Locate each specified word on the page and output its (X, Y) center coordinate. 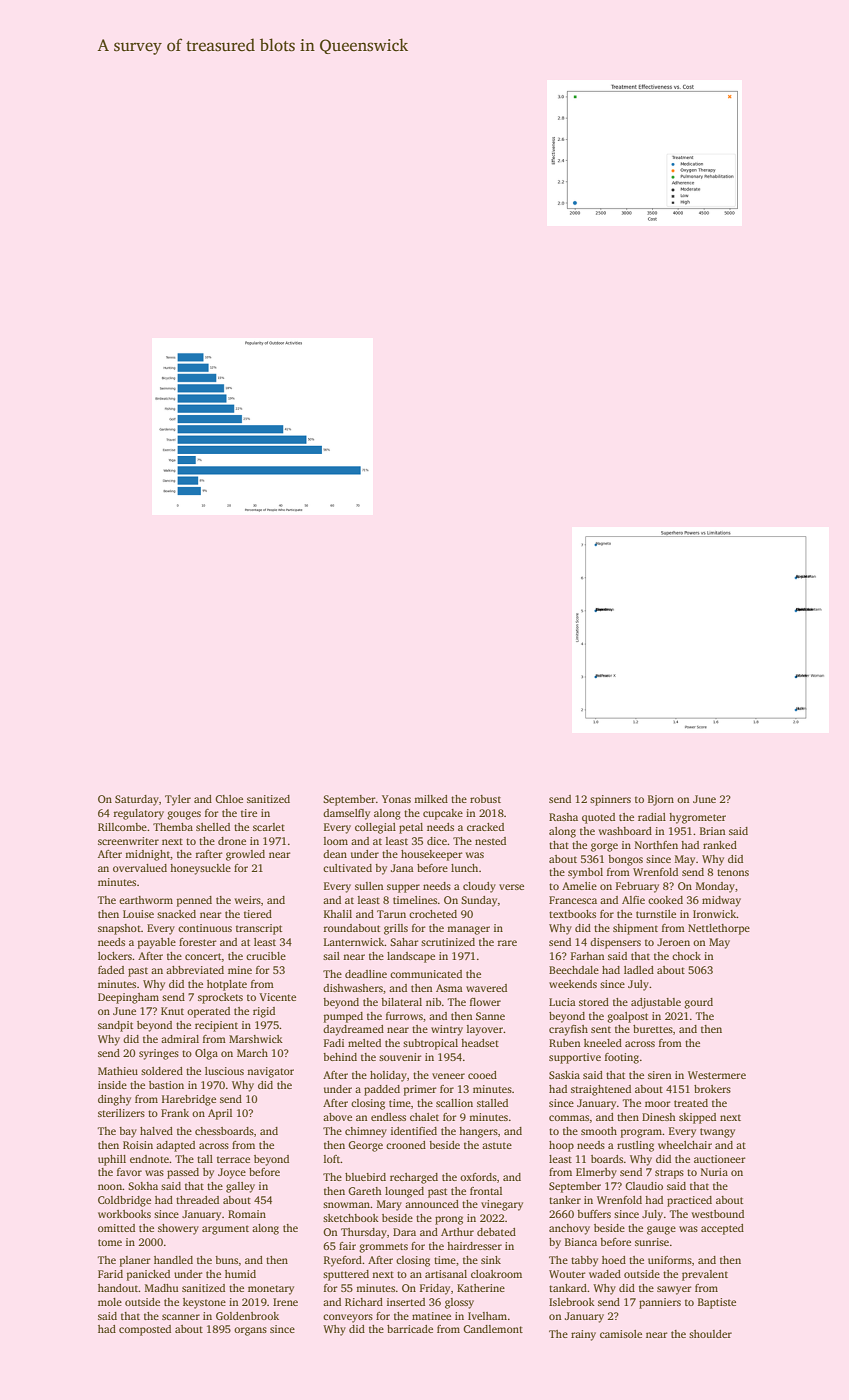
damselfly (346, 814)
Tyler (178, 800)
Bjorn (661, 800)
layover (485, 1030)
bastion (166, 1085)
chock (686, 956)
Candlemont (493, 1329)
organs (250, 1331)
